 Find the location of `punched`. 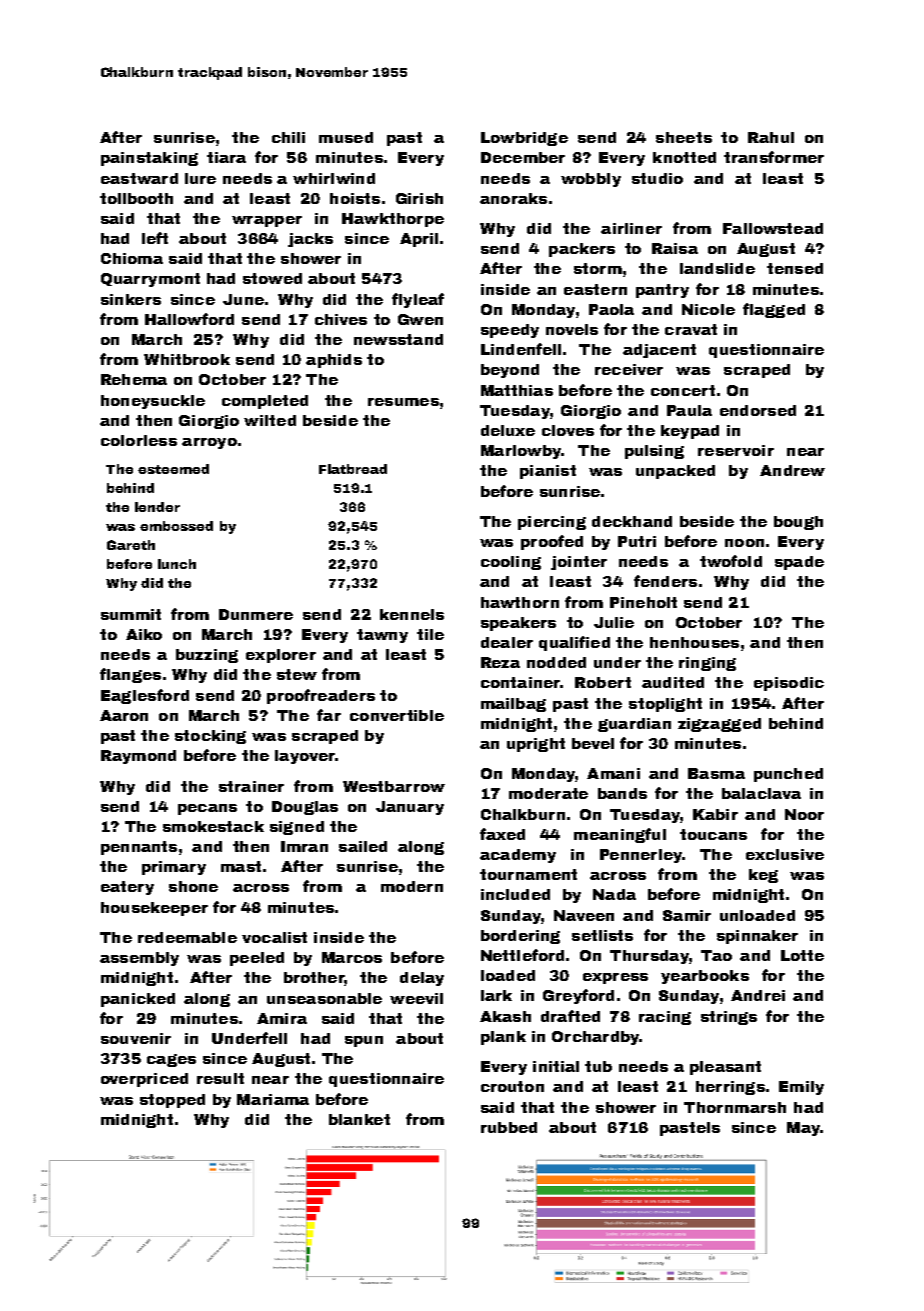

punched is located at coordinates (788, 775).
